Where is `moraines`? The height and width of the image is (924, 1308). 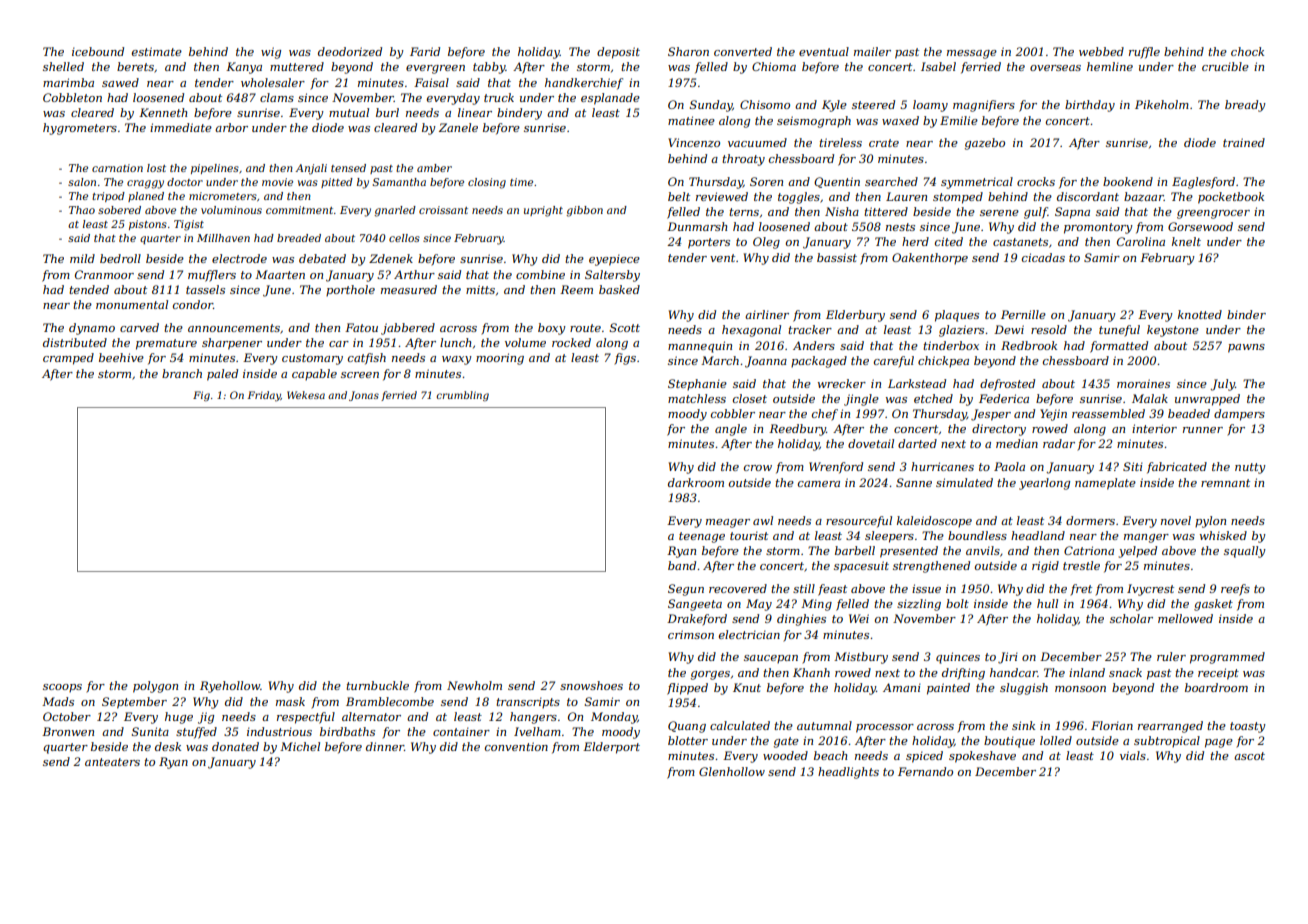
moraines is located at coordinates (1143, 383).
